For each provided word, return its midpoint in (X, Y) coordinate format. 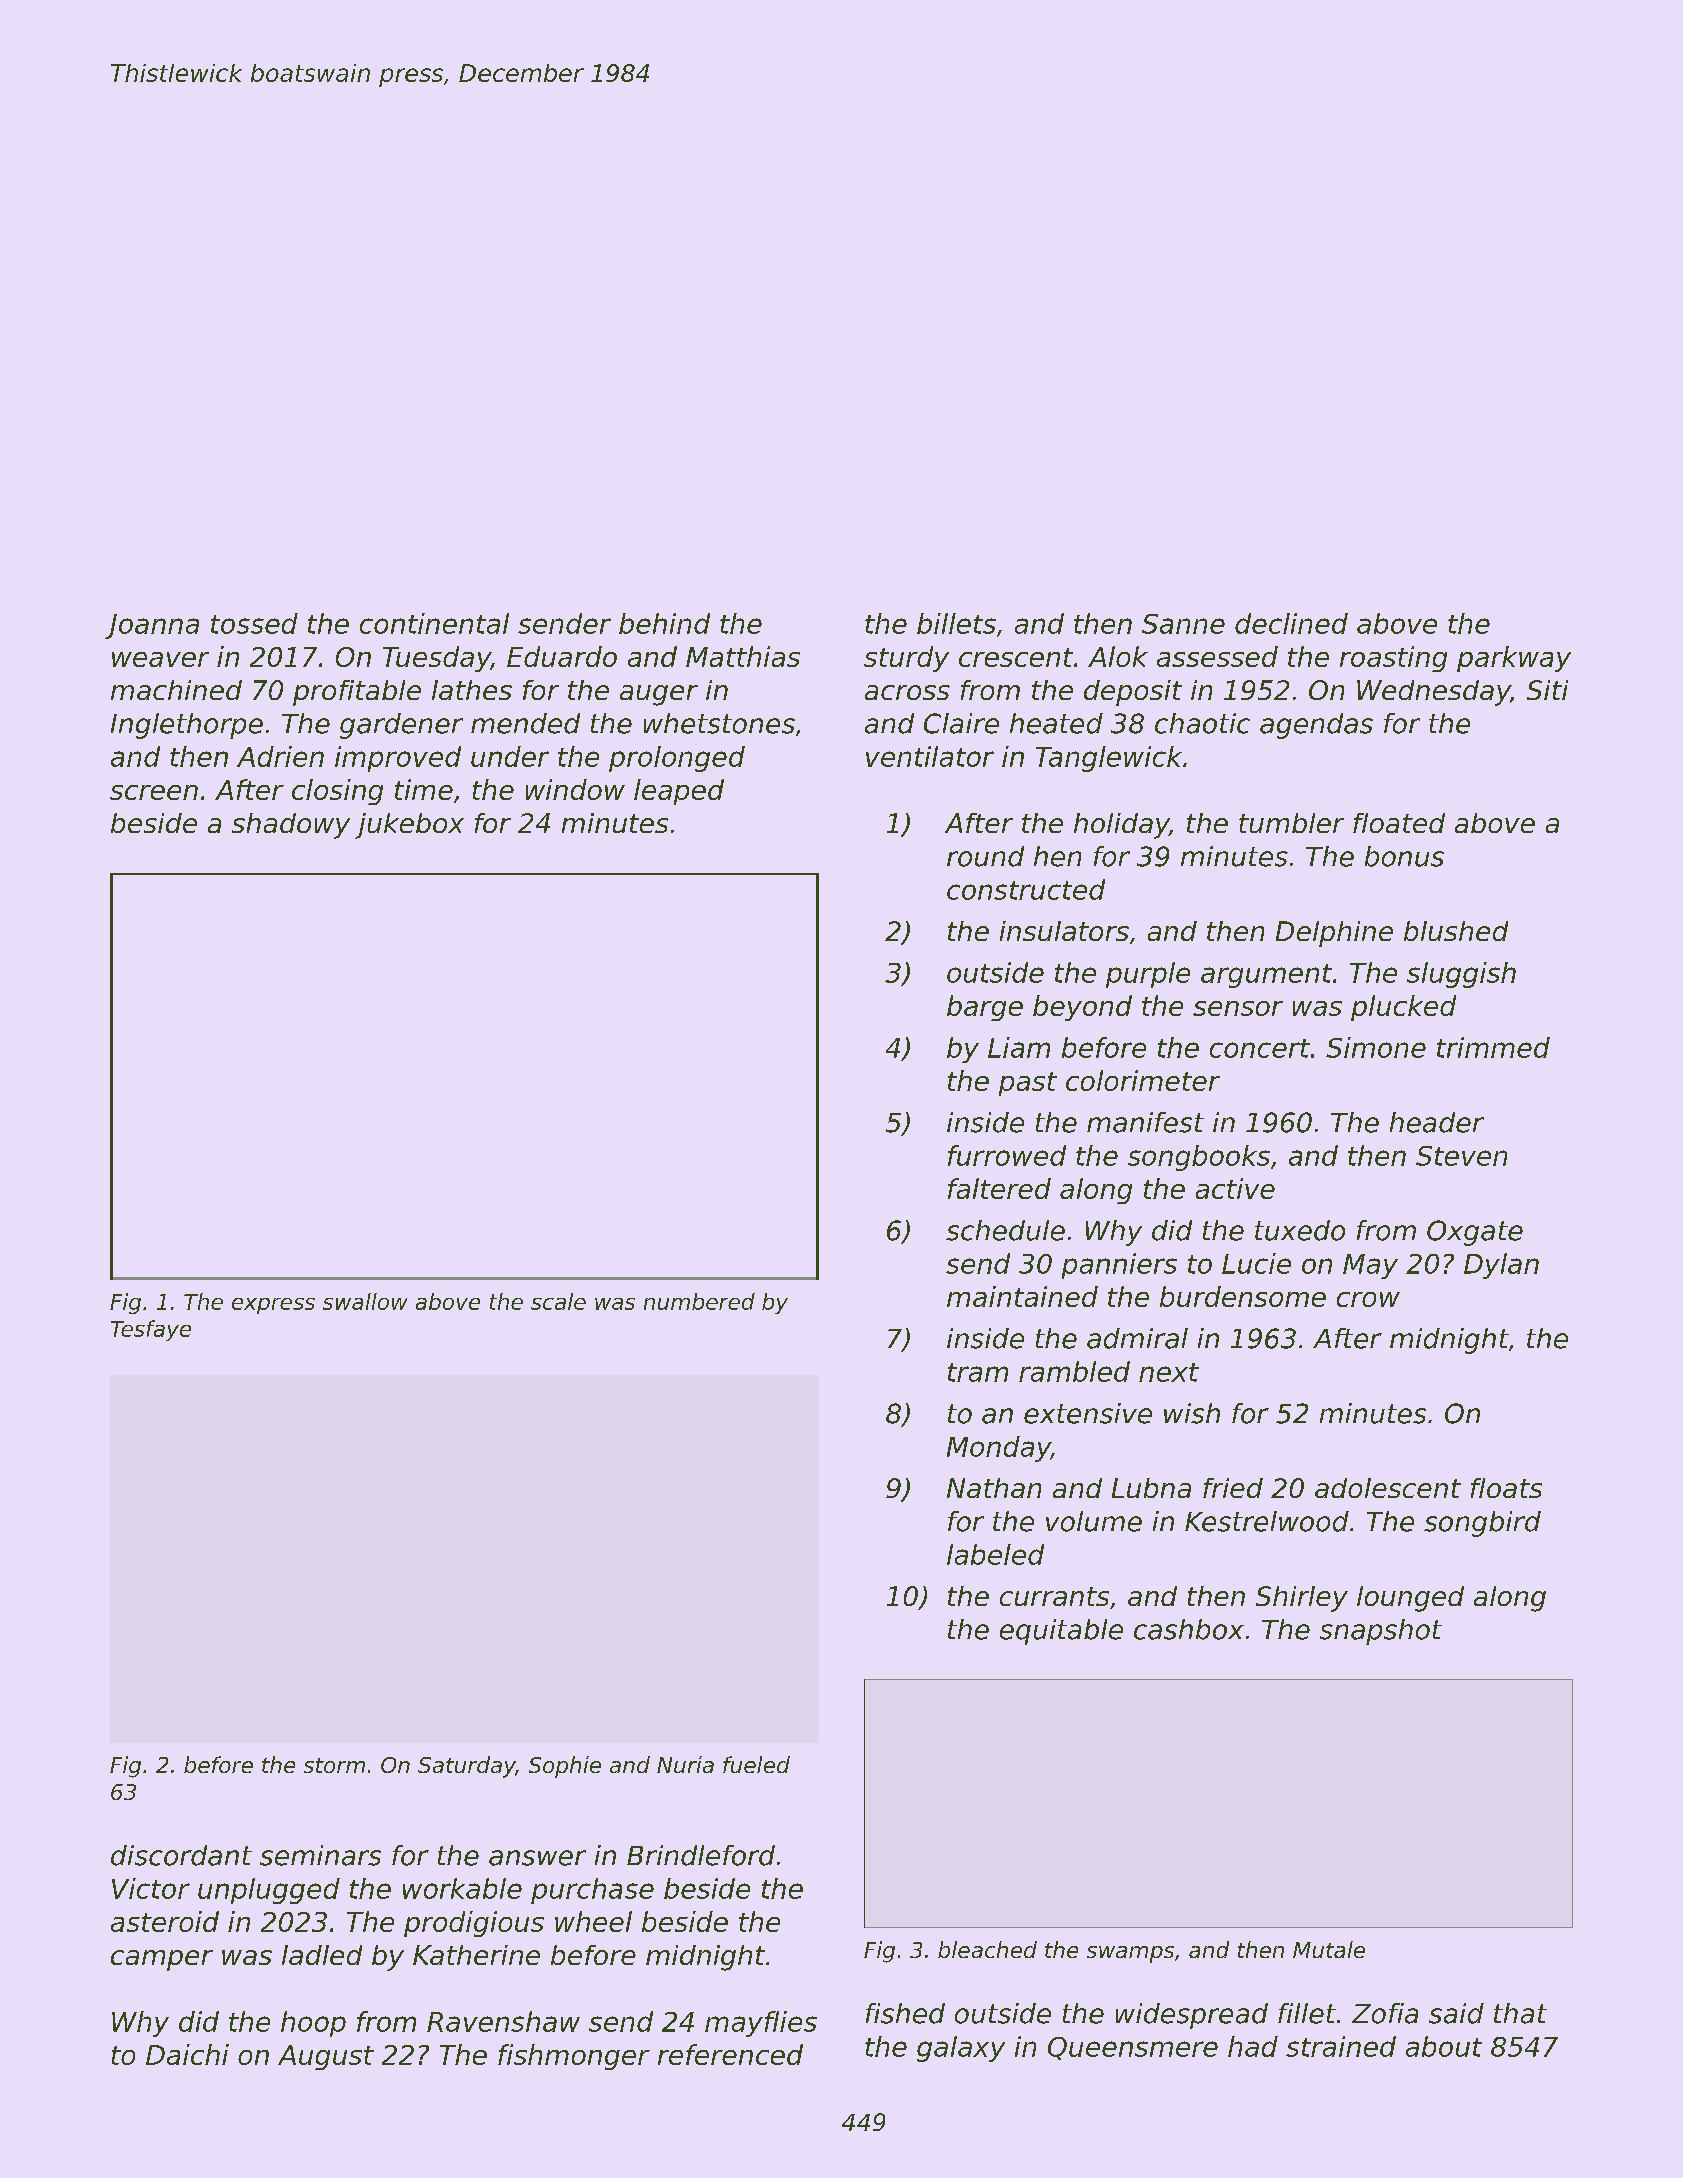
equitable (1061, 1632)
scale (558, 1301)
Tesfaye (151, 1330)
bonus (1404, 856)
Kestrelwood (1267, 1521)
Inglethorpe (187, 726)
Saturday (466, 1767)
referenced (730, 2054)
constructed (1026, 889)
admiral (1137, 1338)
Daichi (187, 2054)
